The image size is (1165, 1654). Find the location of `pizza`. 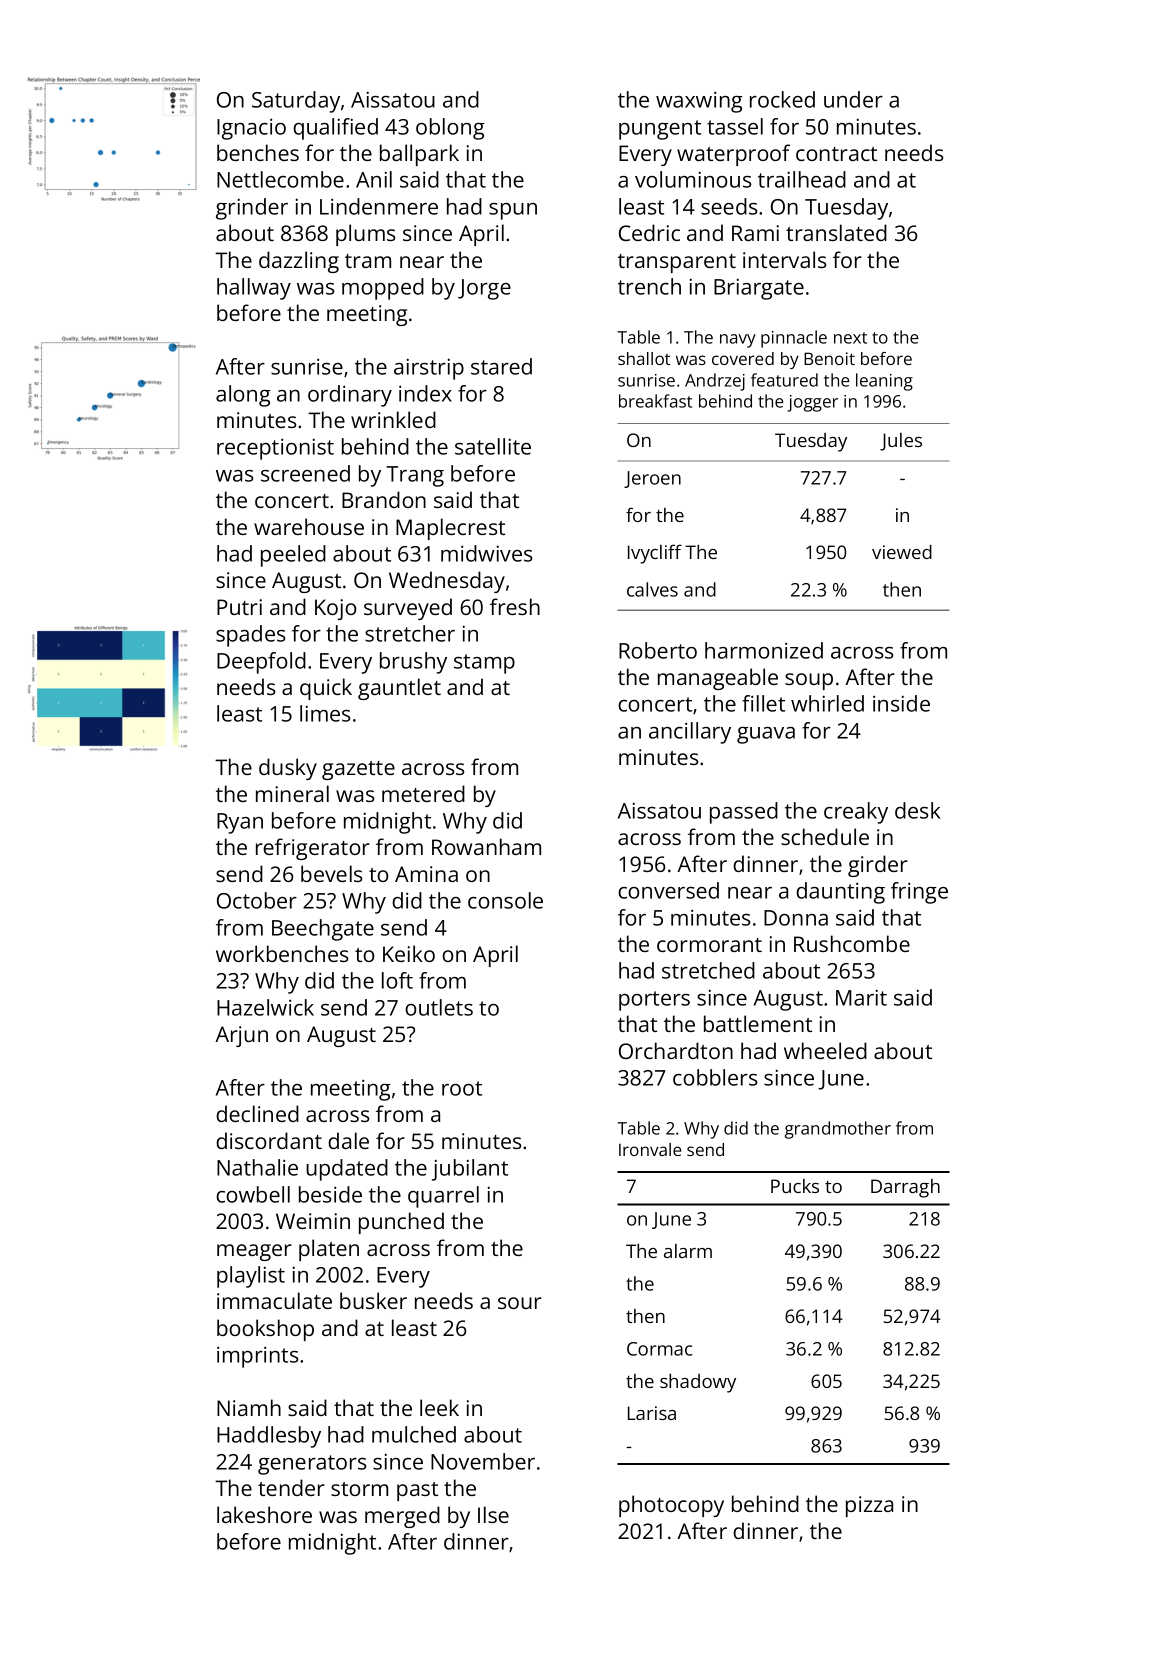

pizza is located at coordinates (869, 1506).
